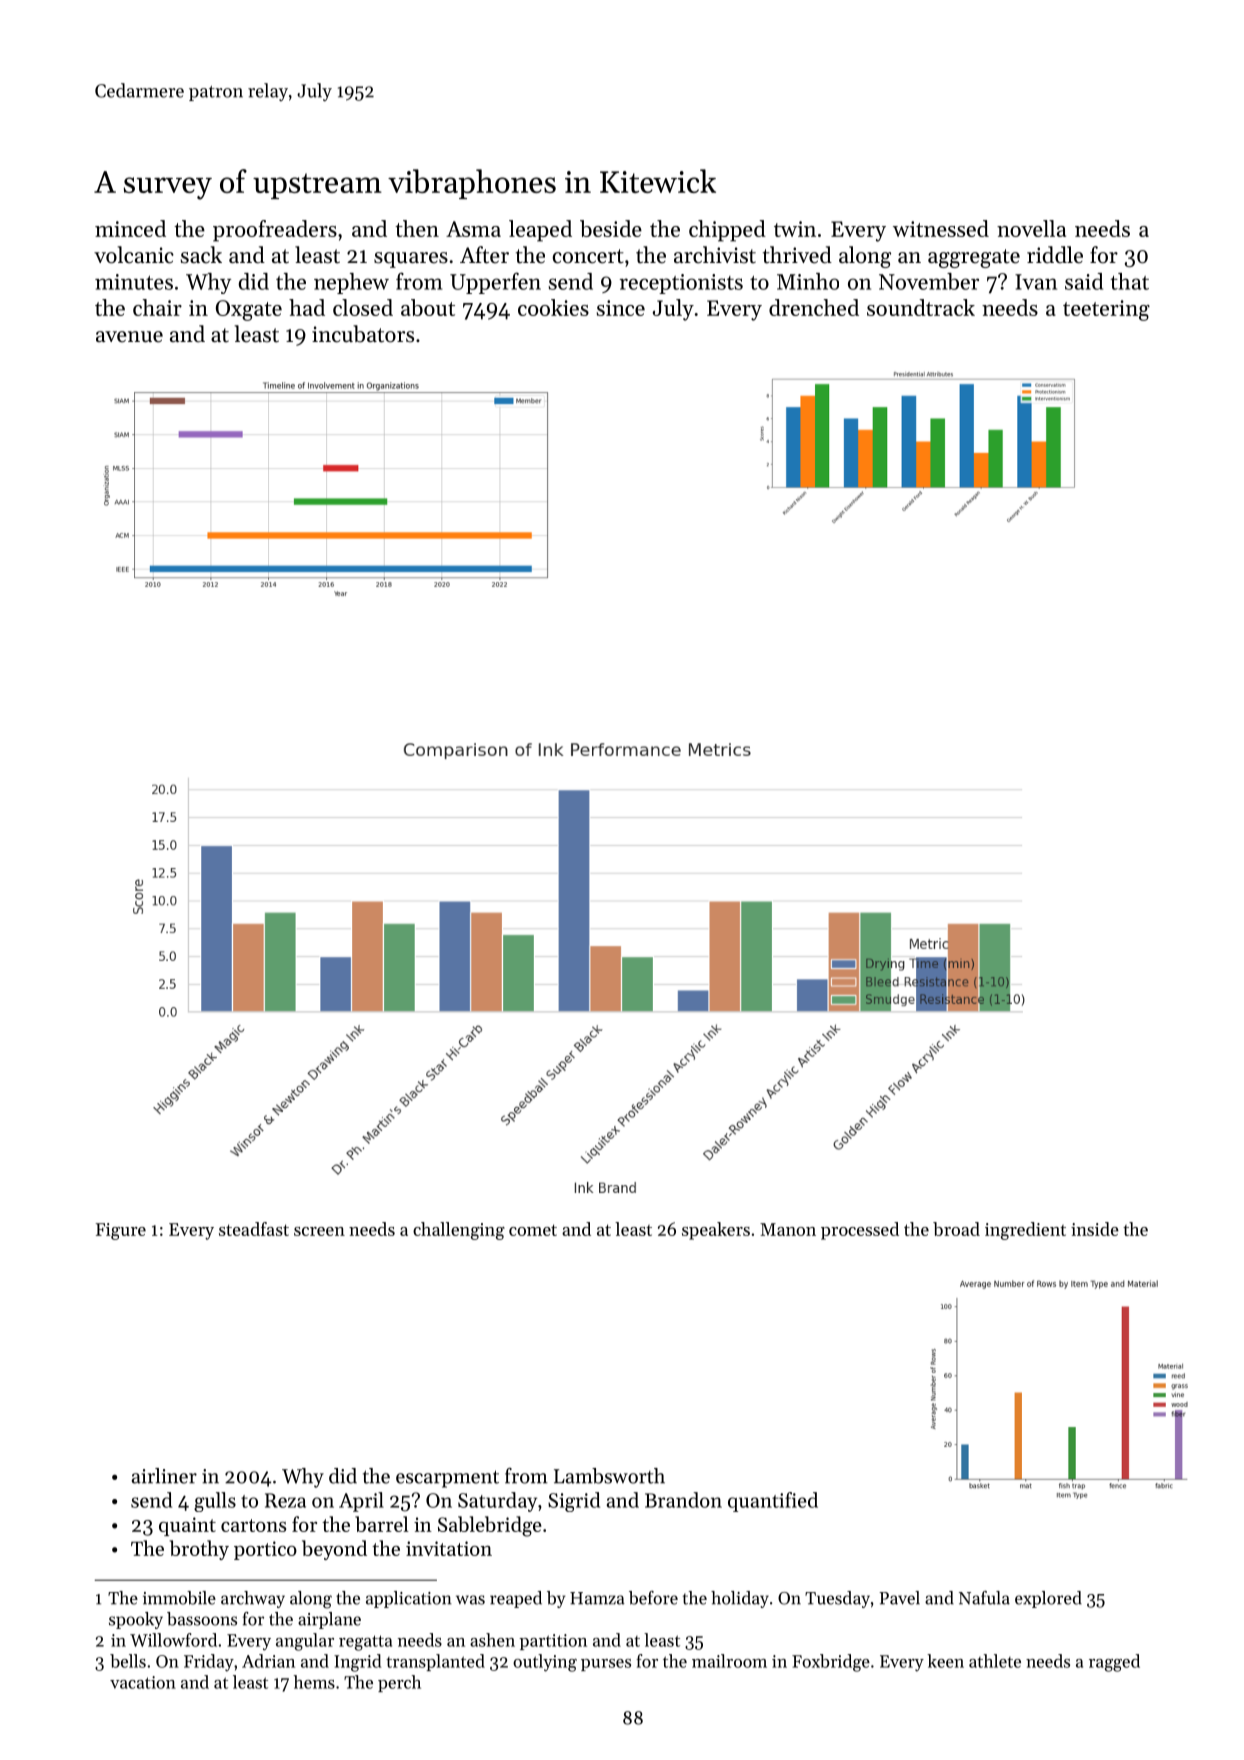  What do you see at coordinates (314, 1682) in the screenshot?
I see `hems` at bounding box center [314, 1682].
